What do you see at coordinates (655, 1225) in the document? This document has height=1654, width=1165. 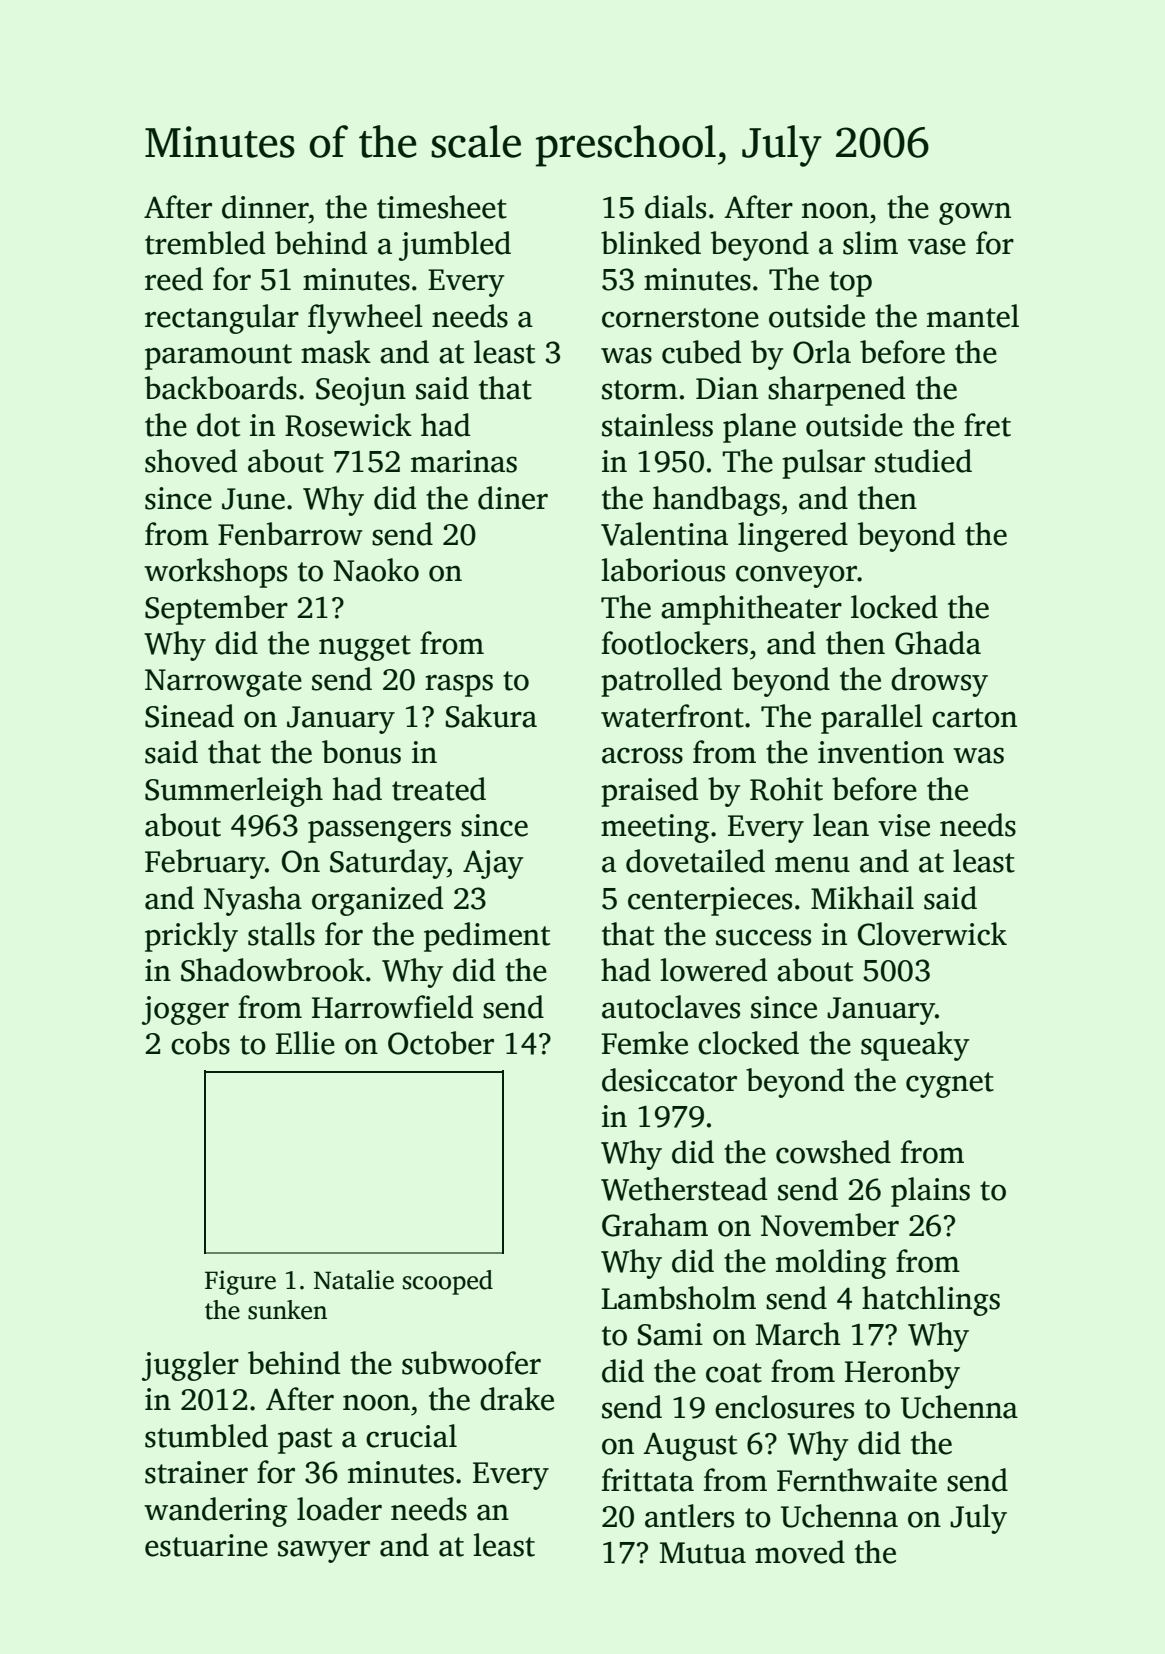 I see `Graham` at bounding box center [655, 1225].
